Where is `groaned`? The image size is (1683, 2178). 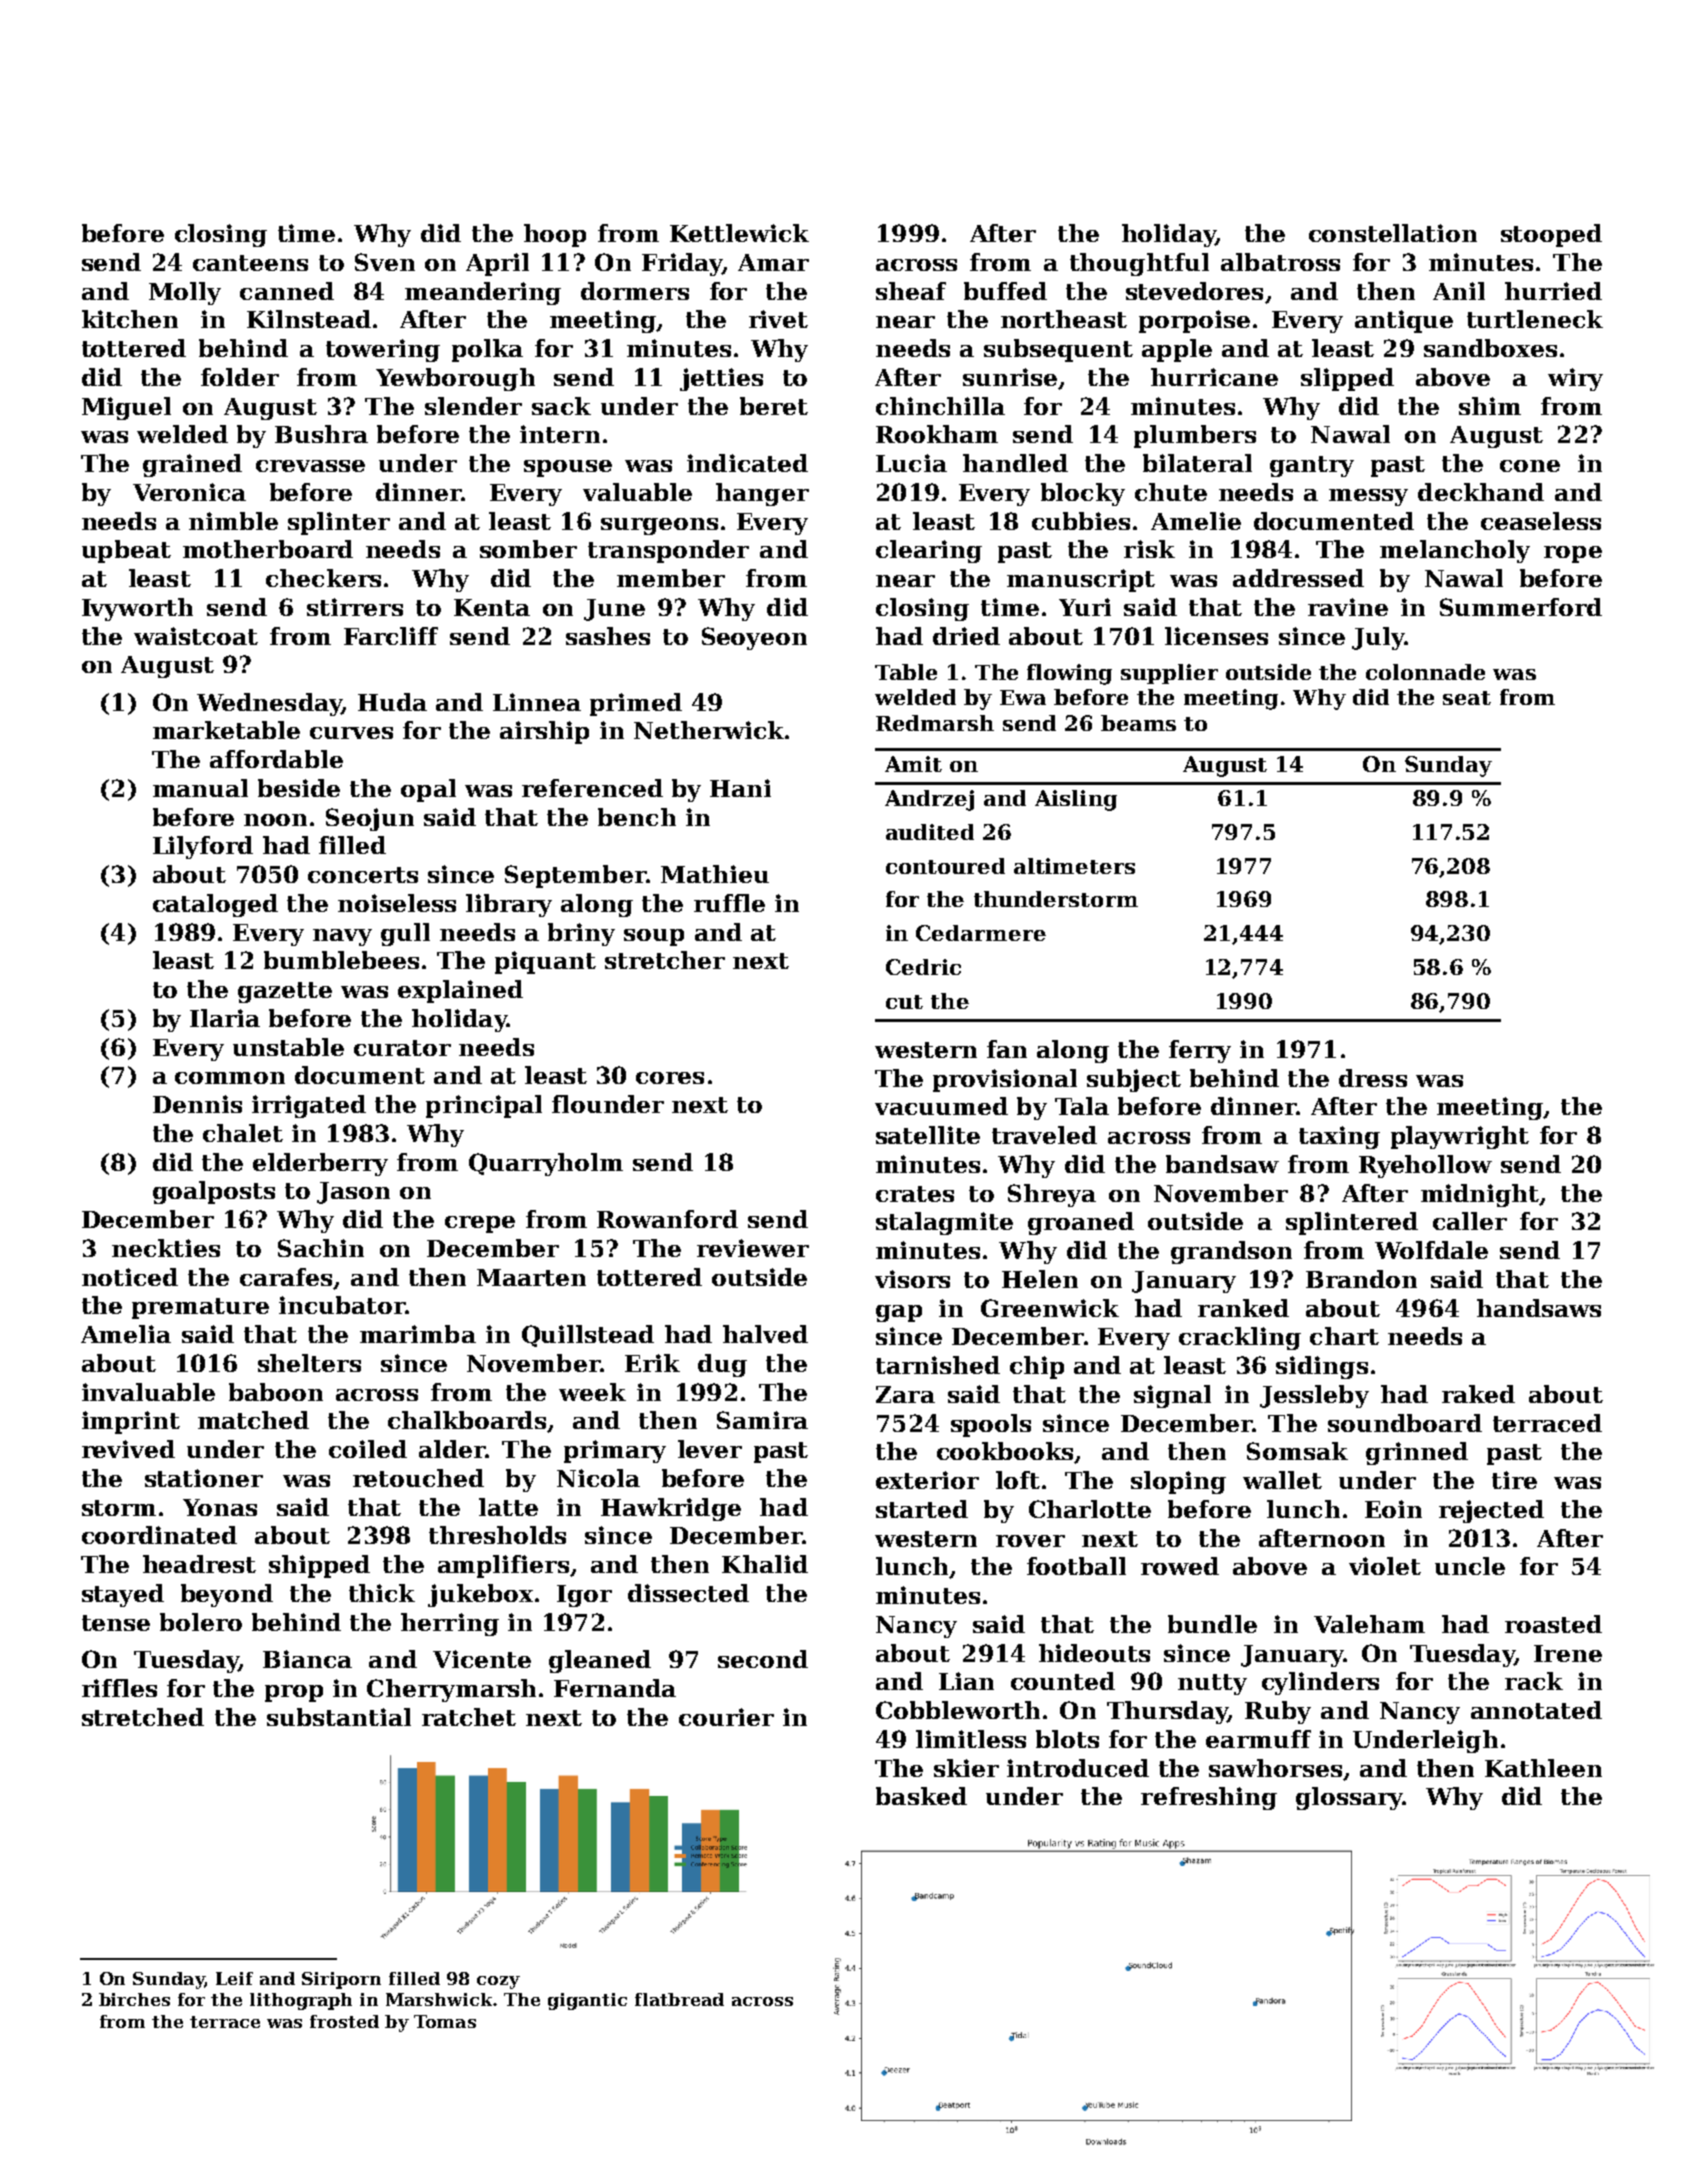 groaned is located at coordinates (1081, 1223).
